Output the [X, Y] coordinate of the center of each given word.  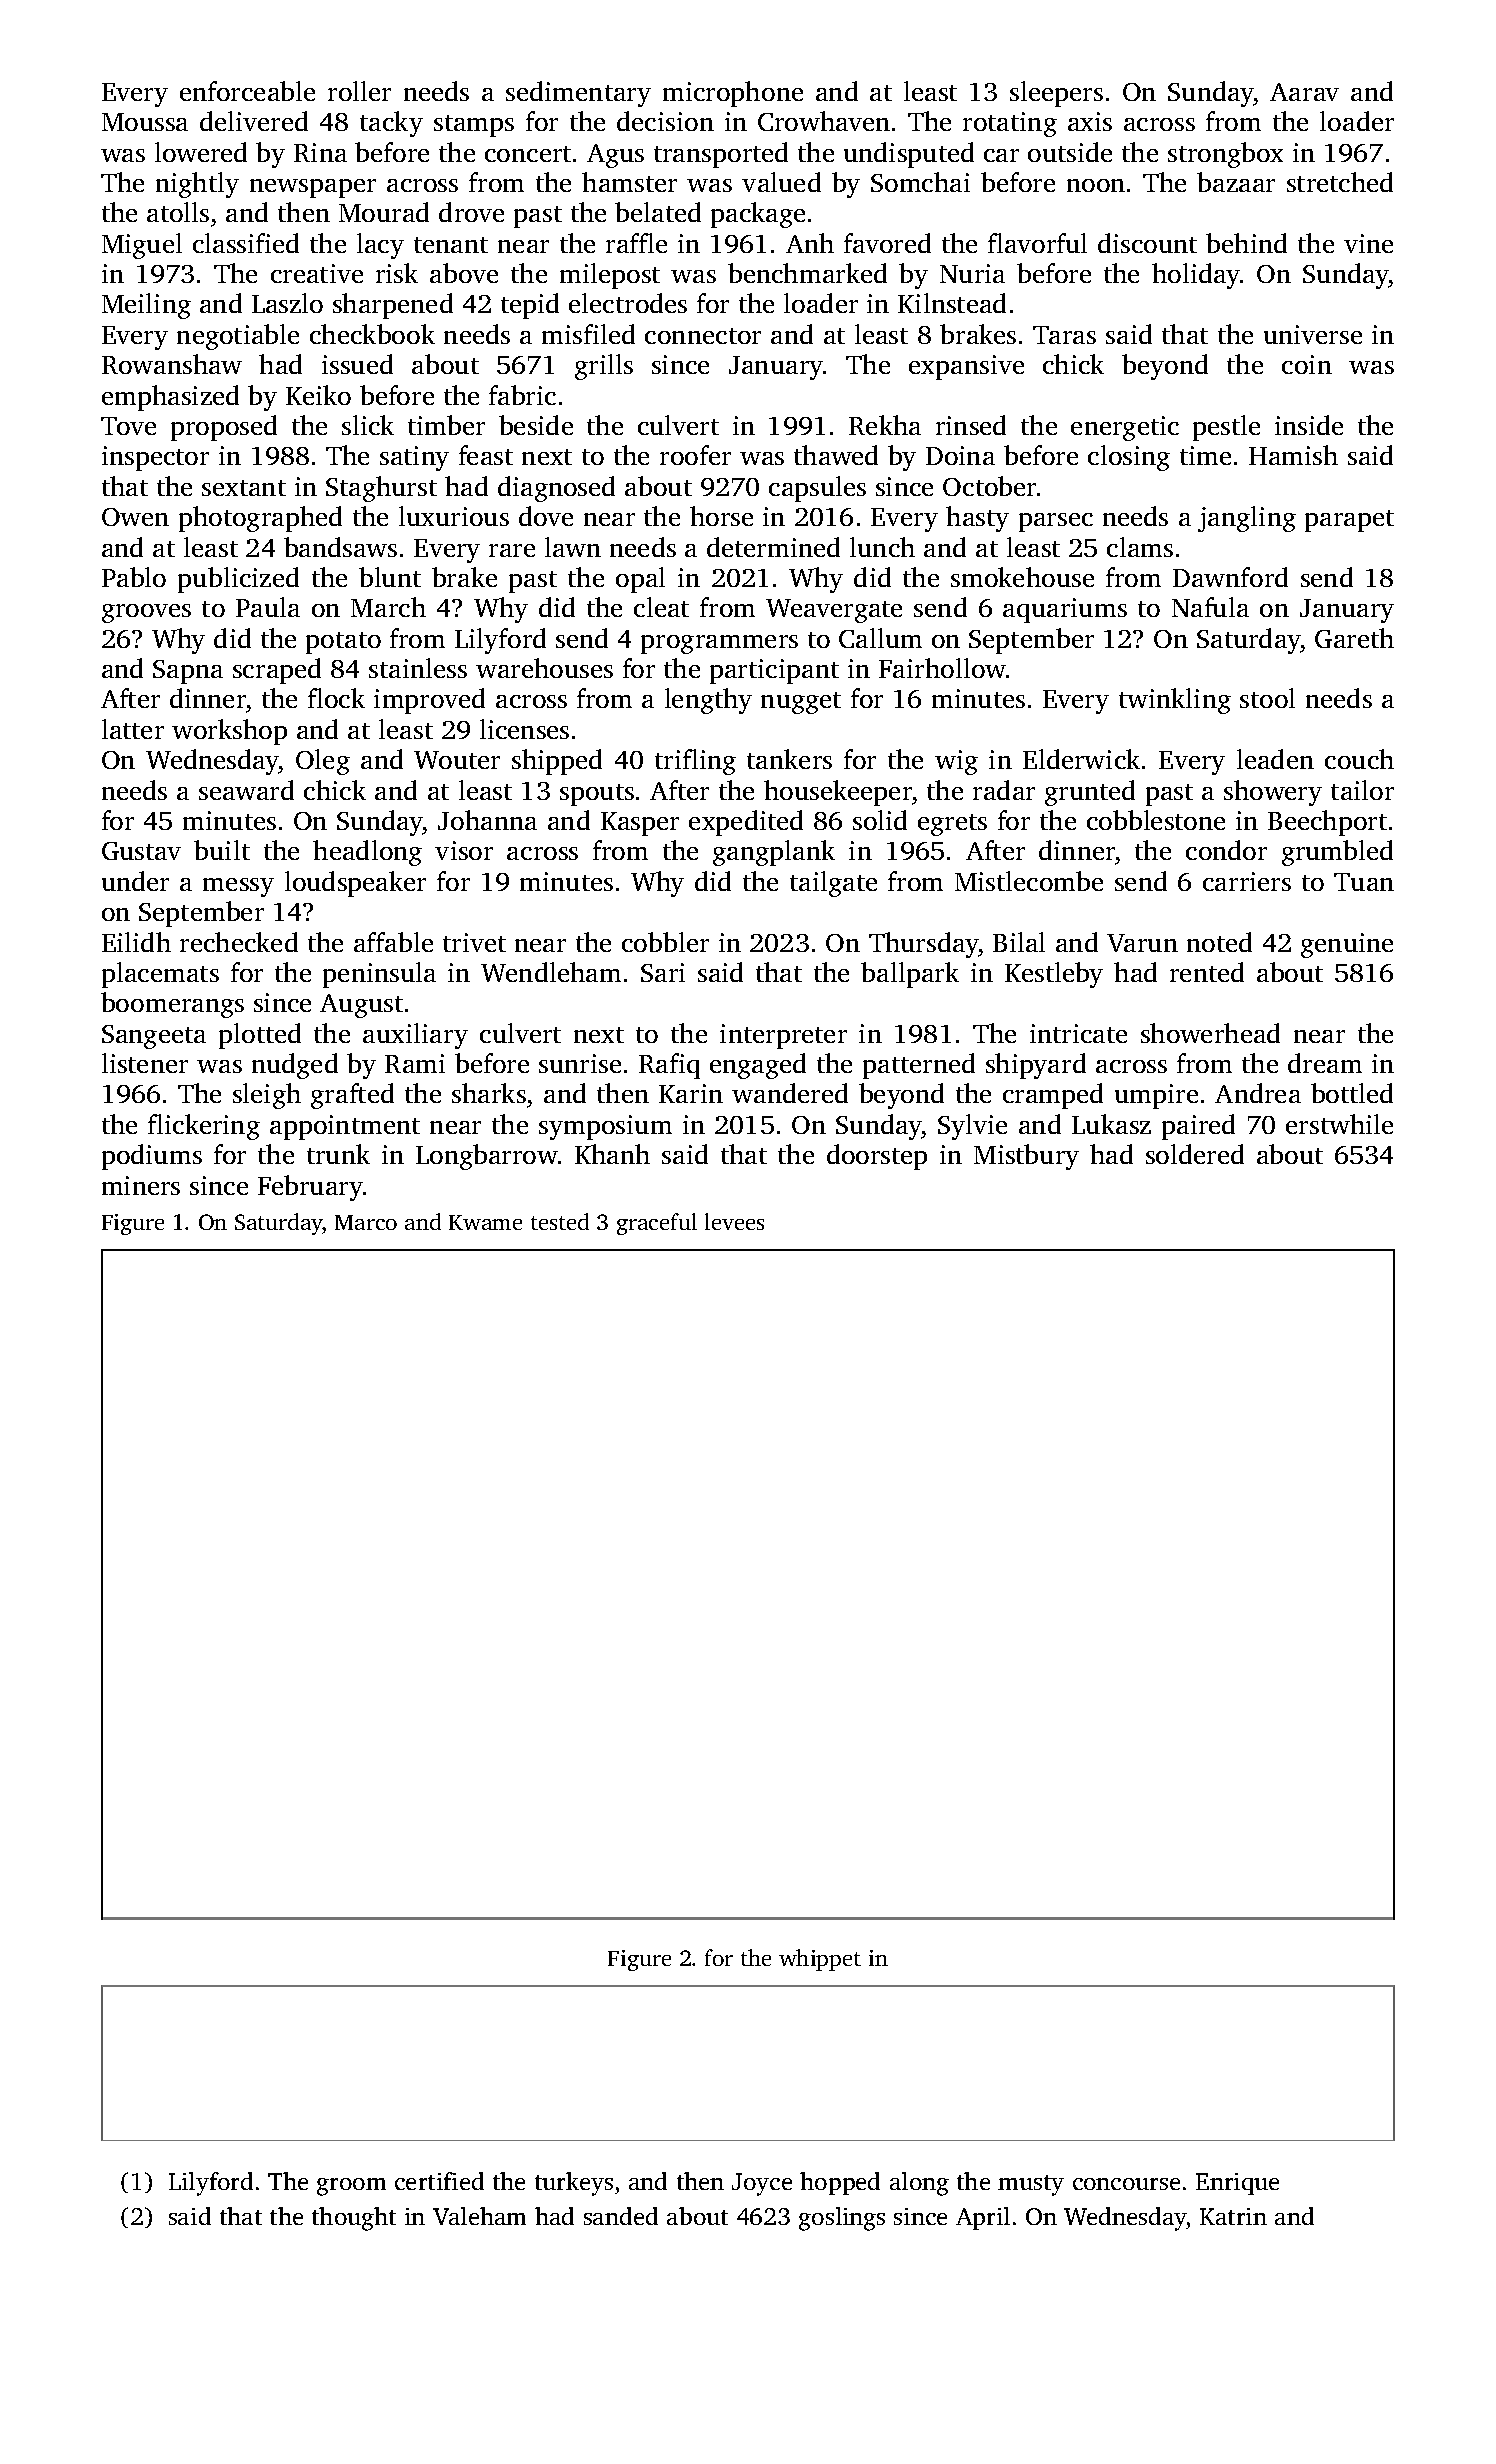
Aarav [1304, 92]
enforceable [247, 91]
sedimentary [578, 94]
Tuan [1364, 882]
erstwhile [1339, 1124]
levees [734, 1221]
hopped [840, 2183]
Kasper [640, 824]
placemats [160, 975]
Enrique [1237, 2184]
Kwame [485, 1222]
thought [354, 2219]
